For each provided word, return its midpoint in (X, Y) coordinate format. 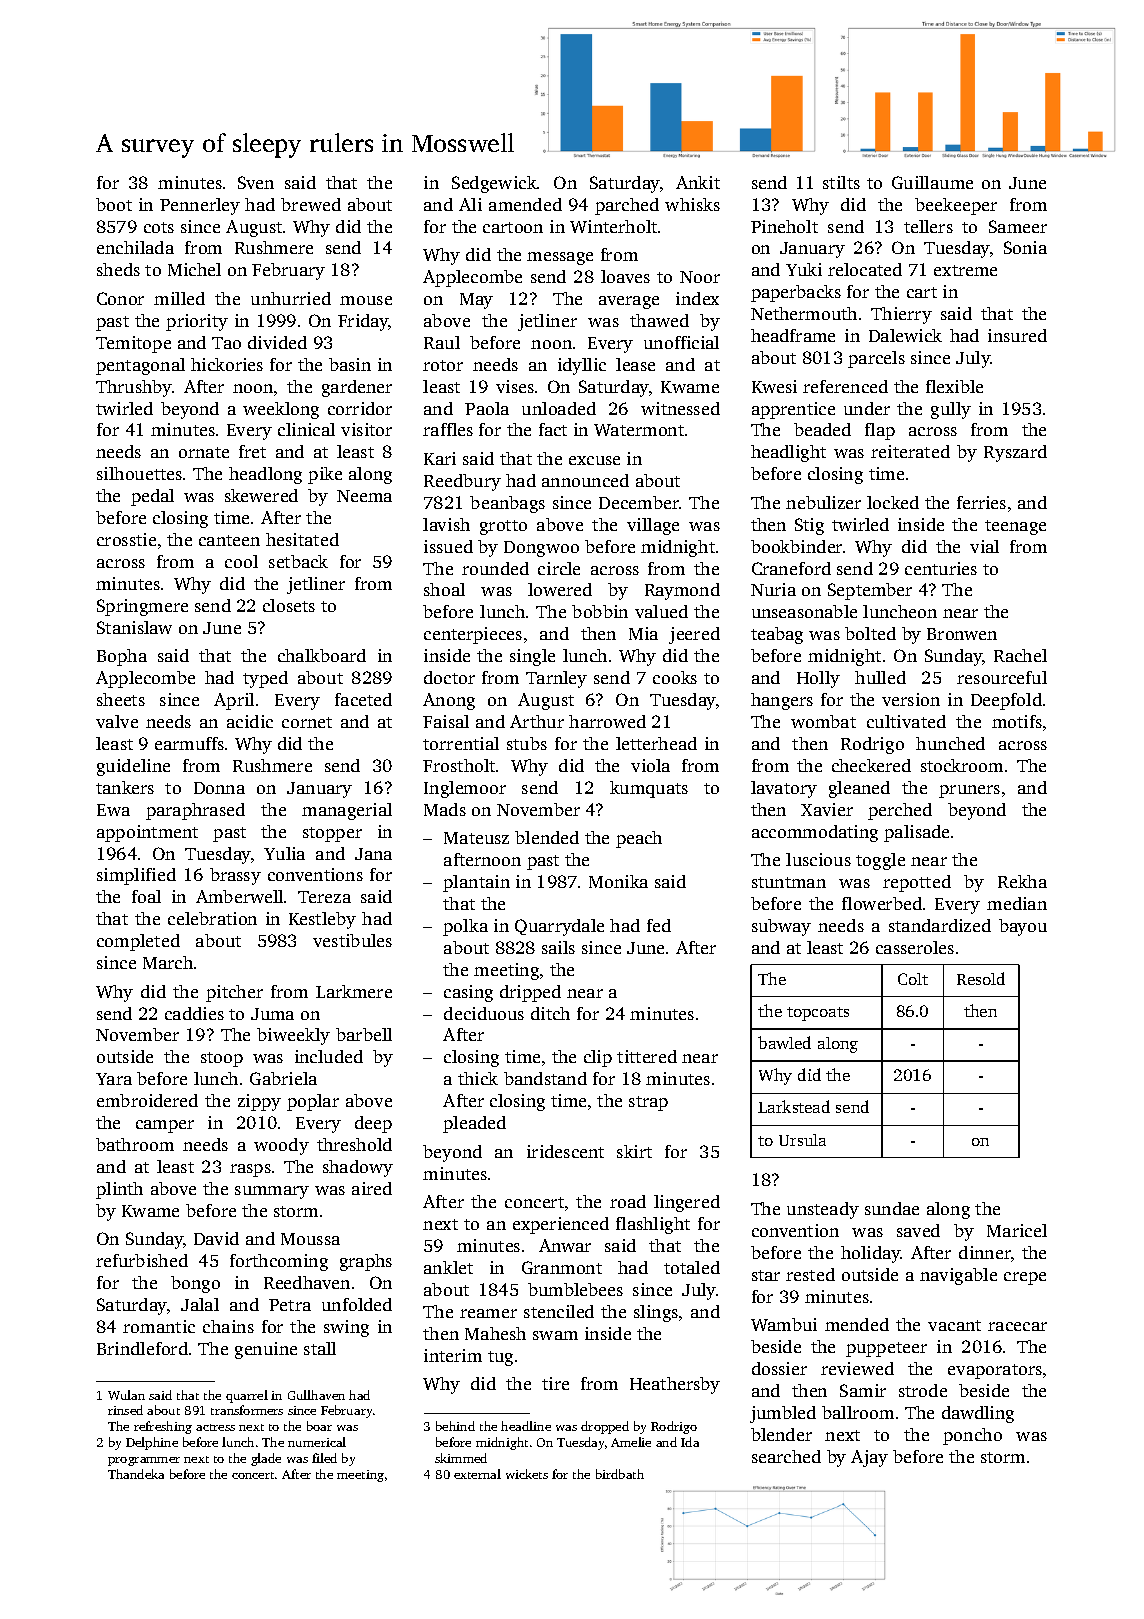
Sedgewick (494, 184)
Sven (256, 182)
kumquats (649, 789)
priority (197, 322)
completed (138, 942)
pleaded (474, 1124)
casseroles (915, 947)
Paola (487, 408)
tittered (647, 1056)
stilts (841, 182)
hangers (782, 701)
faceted (363, 699)
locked (893, 502)
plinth (119, 1190)
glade (266, 1459)
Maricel (1017, 1230)
